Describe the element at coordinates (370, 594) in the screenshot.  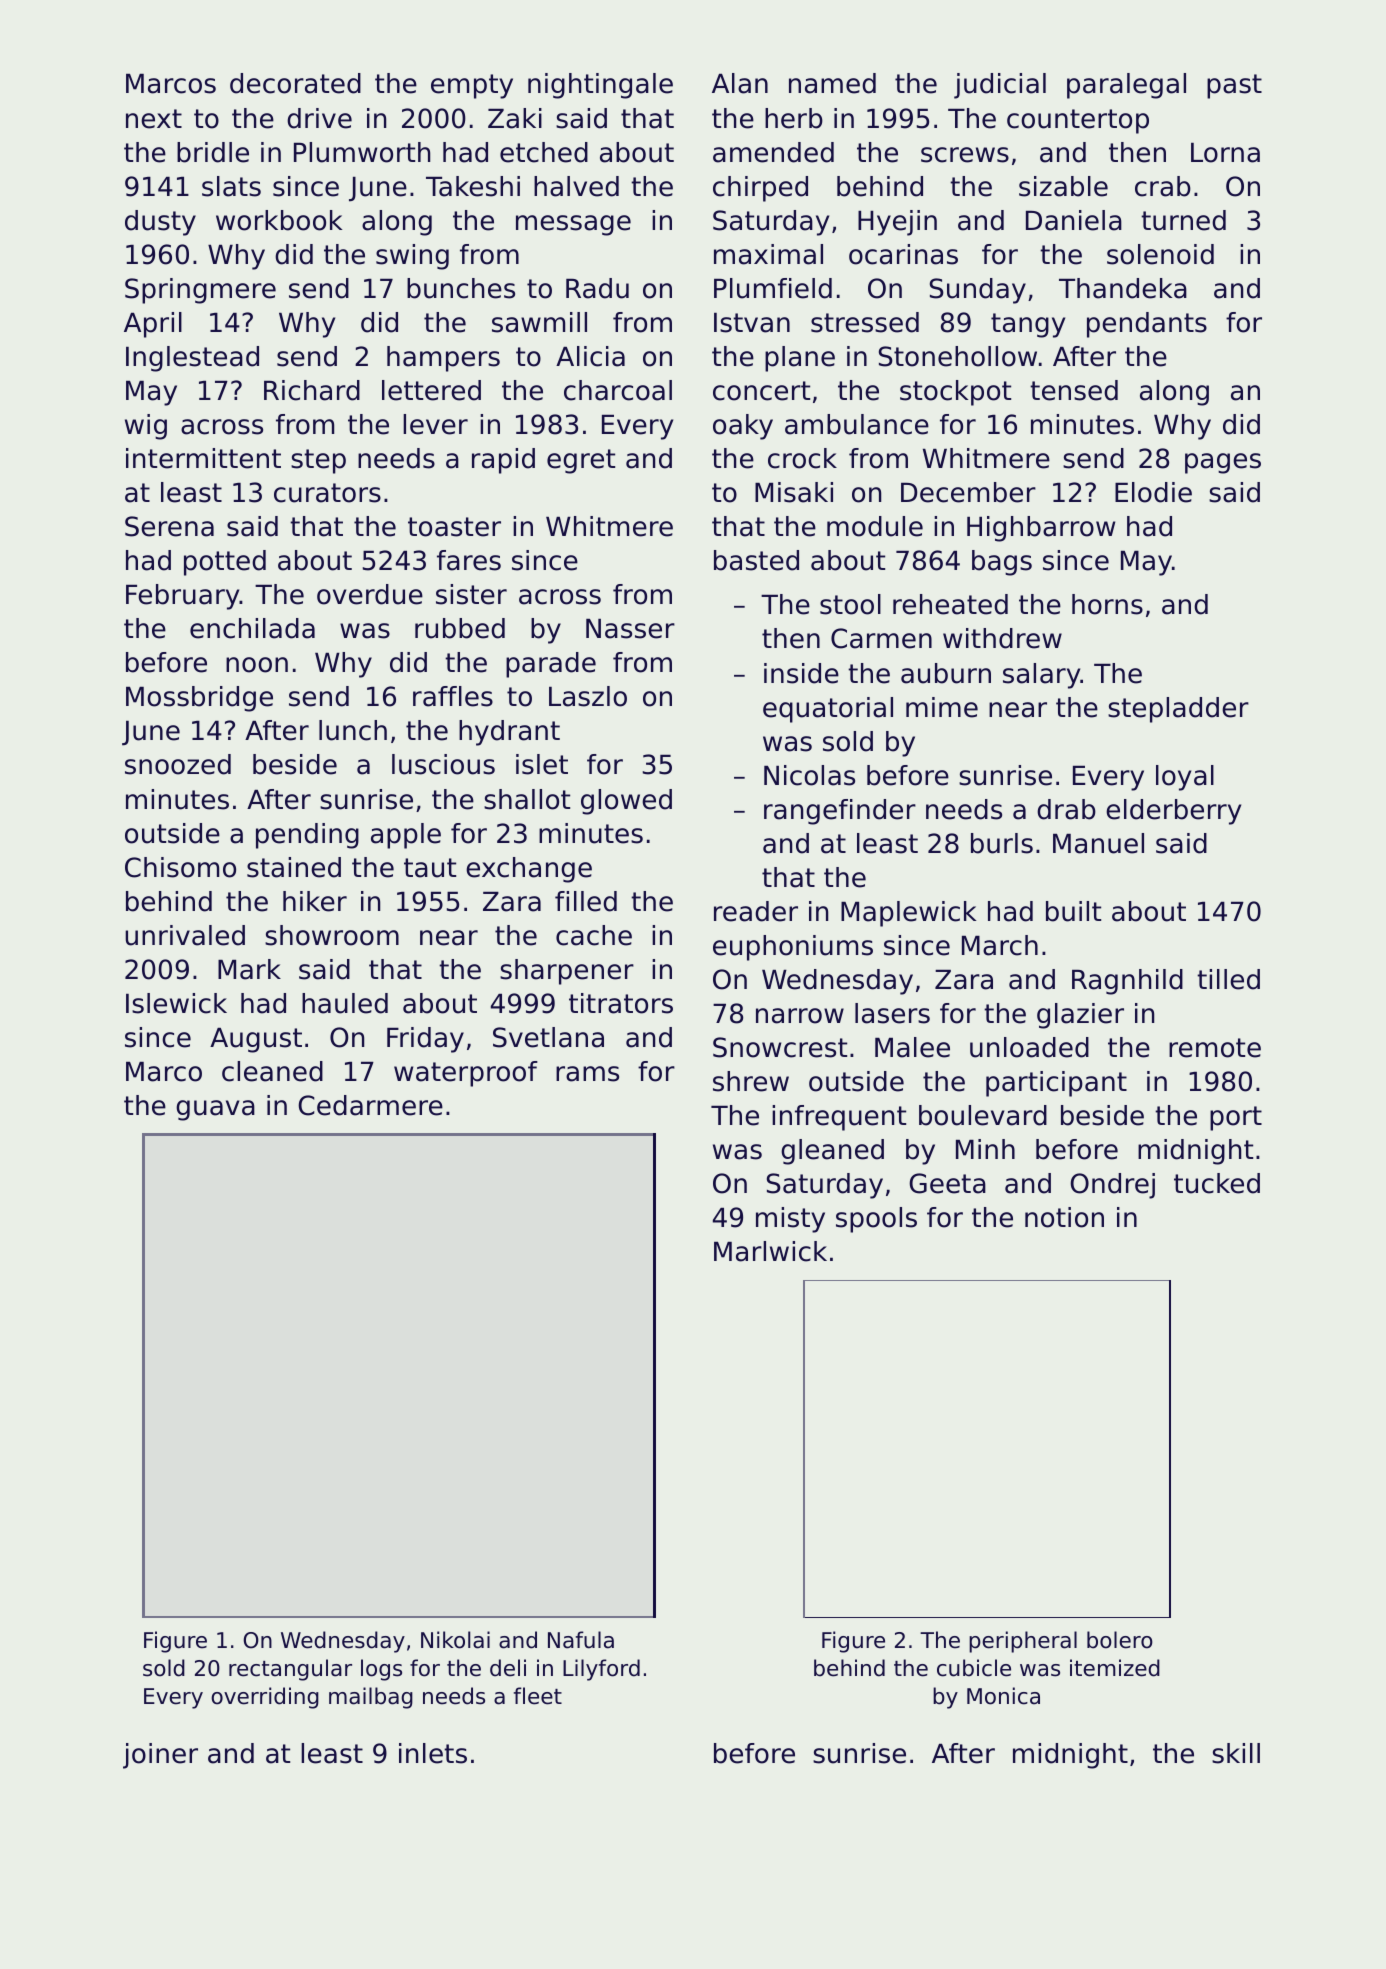
I see `overdue` at that location.
